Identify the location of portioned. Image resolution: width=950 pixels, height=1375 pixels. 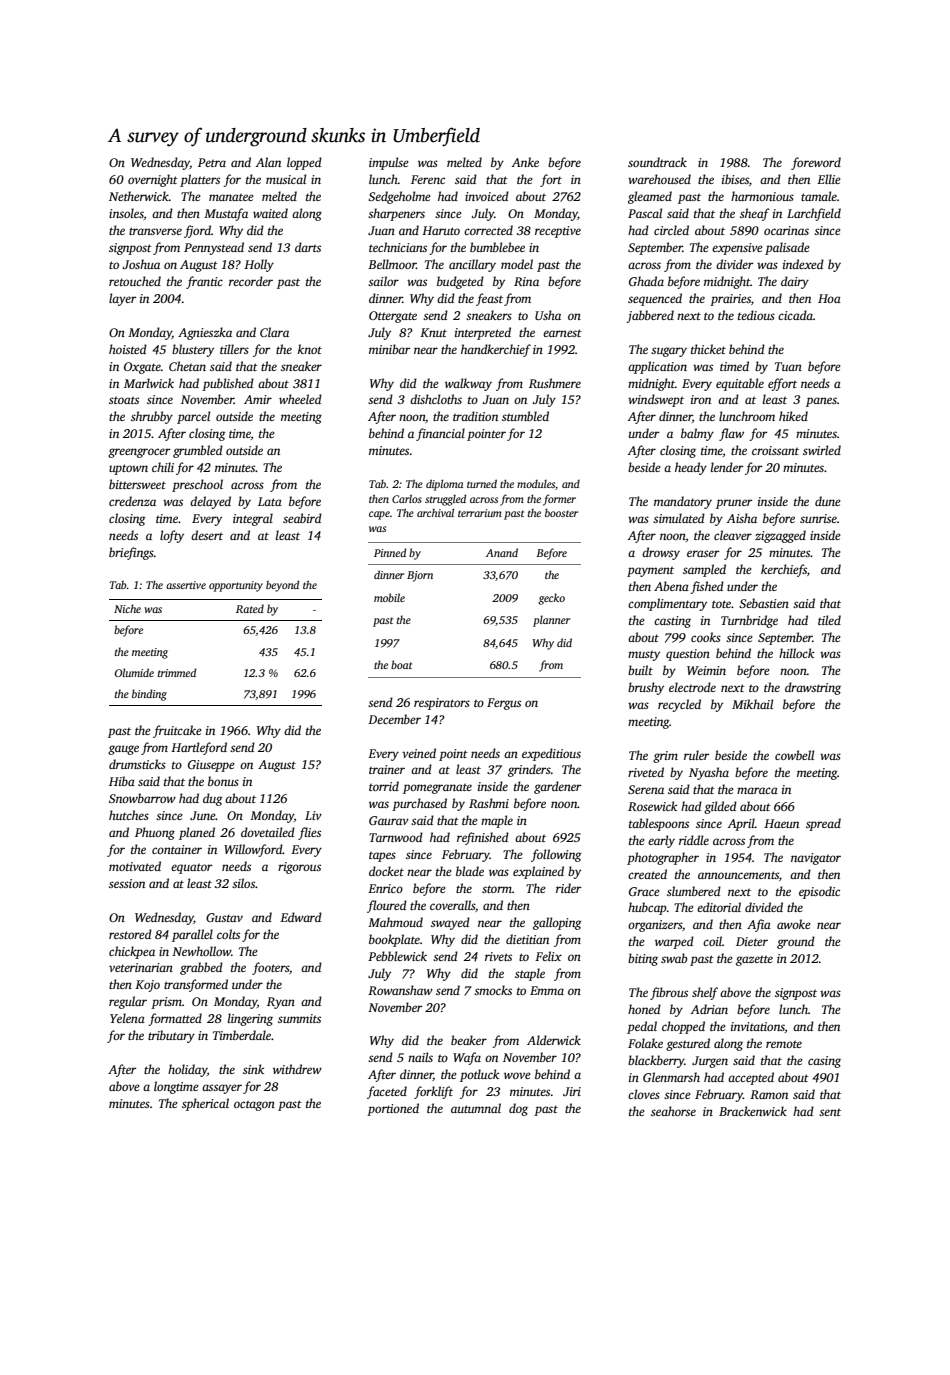
(393, 1109).
